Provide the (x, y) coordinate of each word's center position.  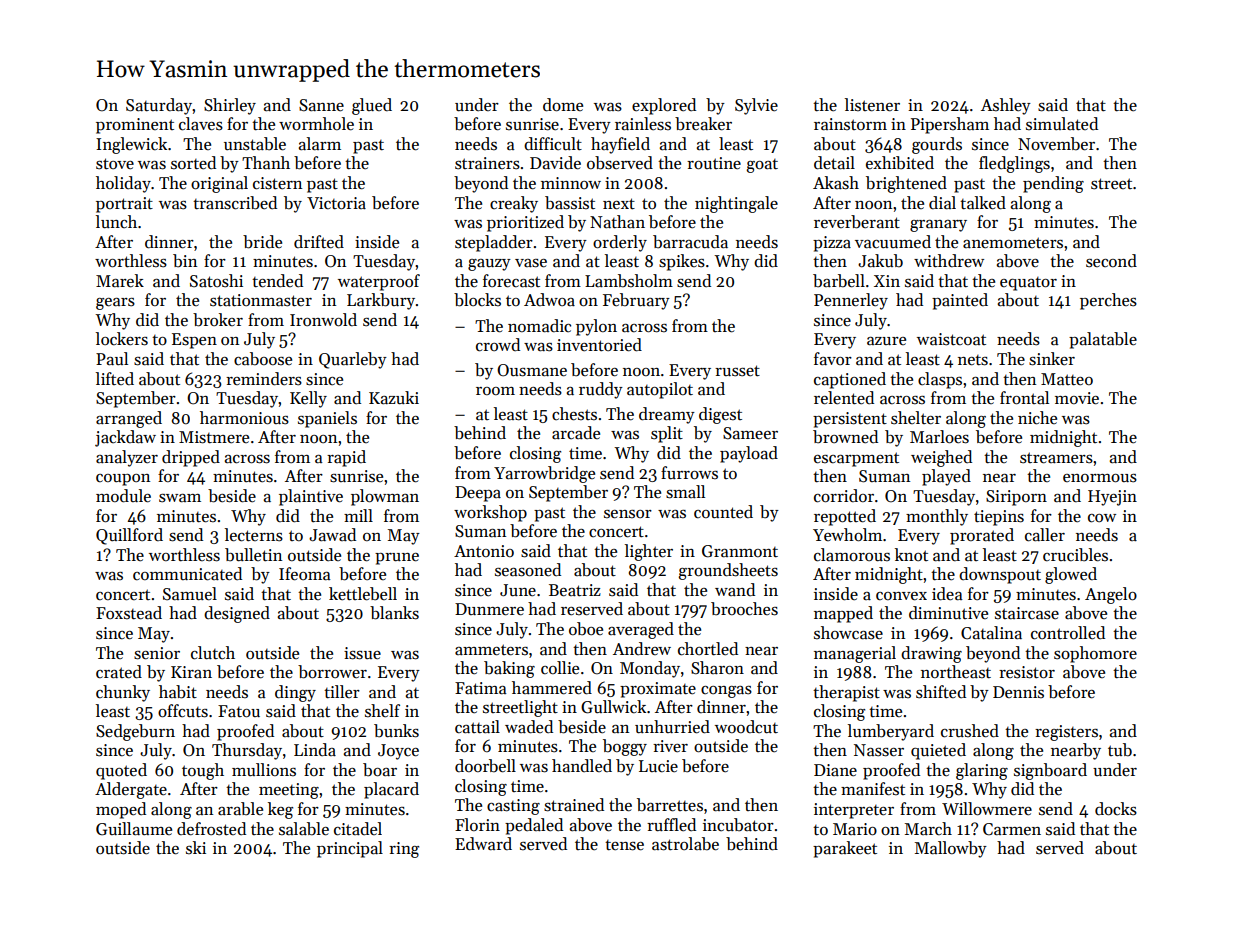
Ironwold (323, 320)
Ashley (1006, 106)
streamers (1056, 458)
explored (664, 106)
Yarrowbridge (544, 474)
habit (178, 692)
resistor (1027, 672)
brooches (744, 609)
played (946, 477)
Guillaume (134, 829)
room (495, 391)
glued (372, 106)
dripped (191, 458)
